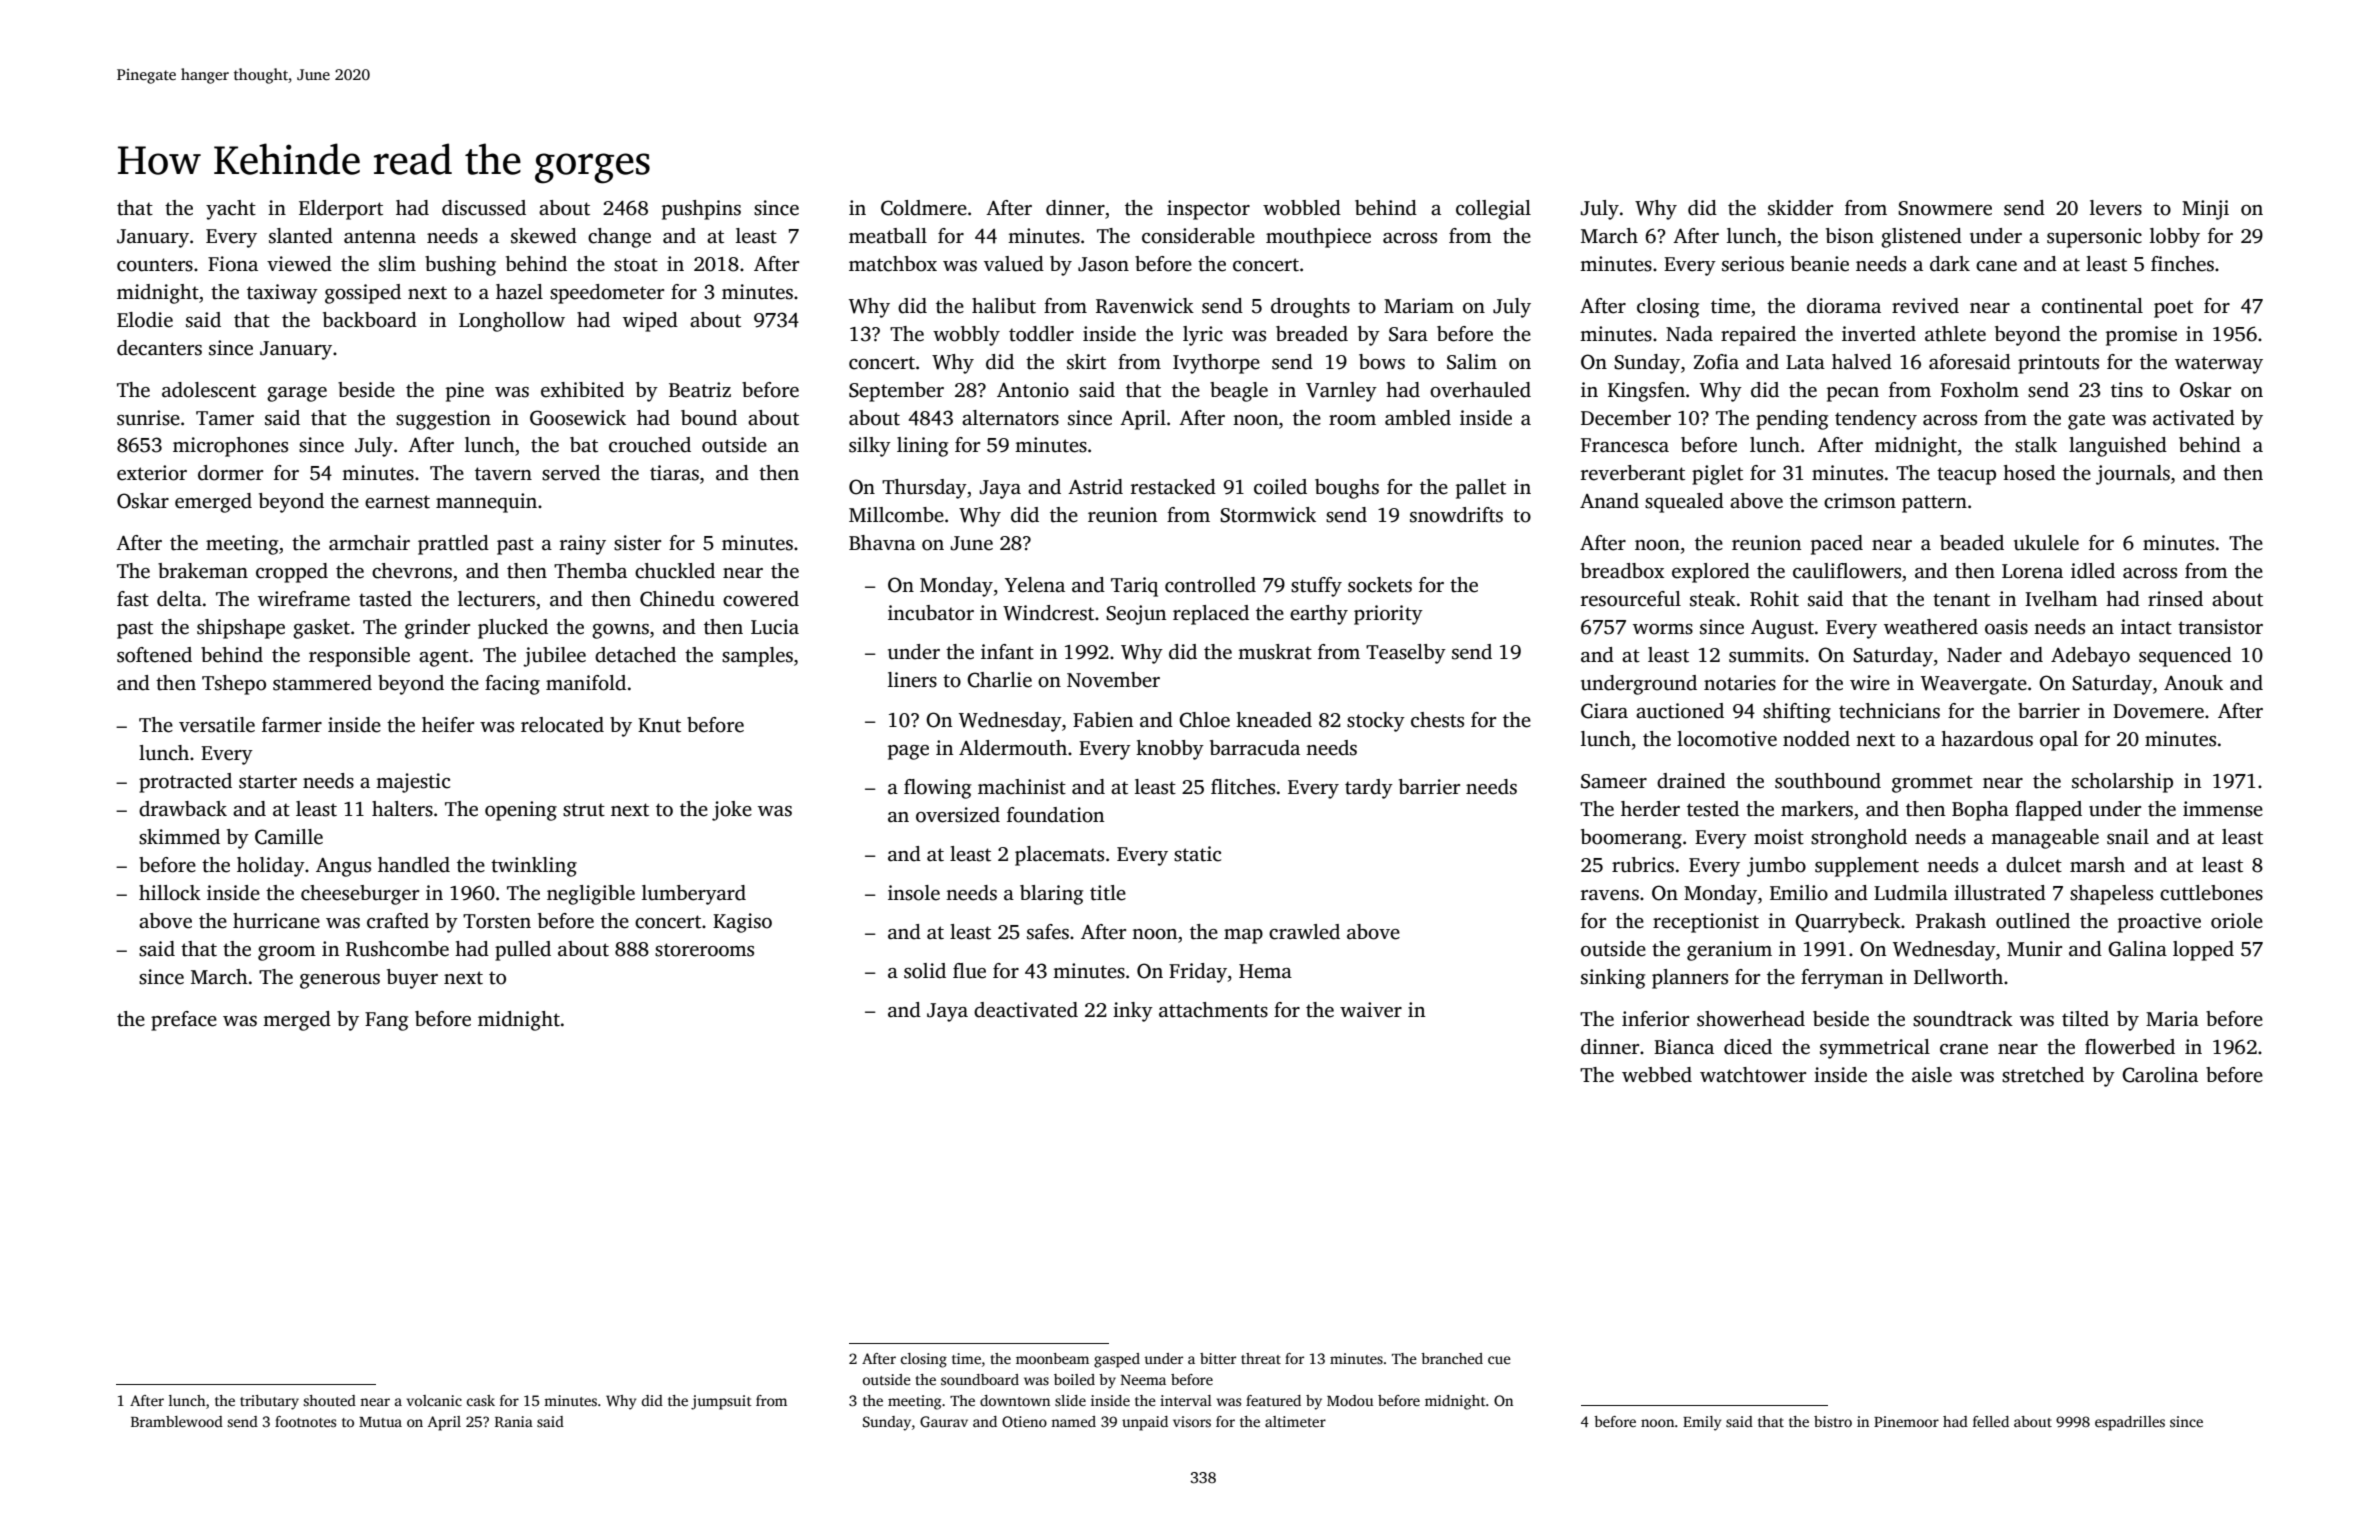 The width and height of the image is (2380, 1540). Describe the element at coordinates (2133, 475) in the image. I see `journals` at that location.
